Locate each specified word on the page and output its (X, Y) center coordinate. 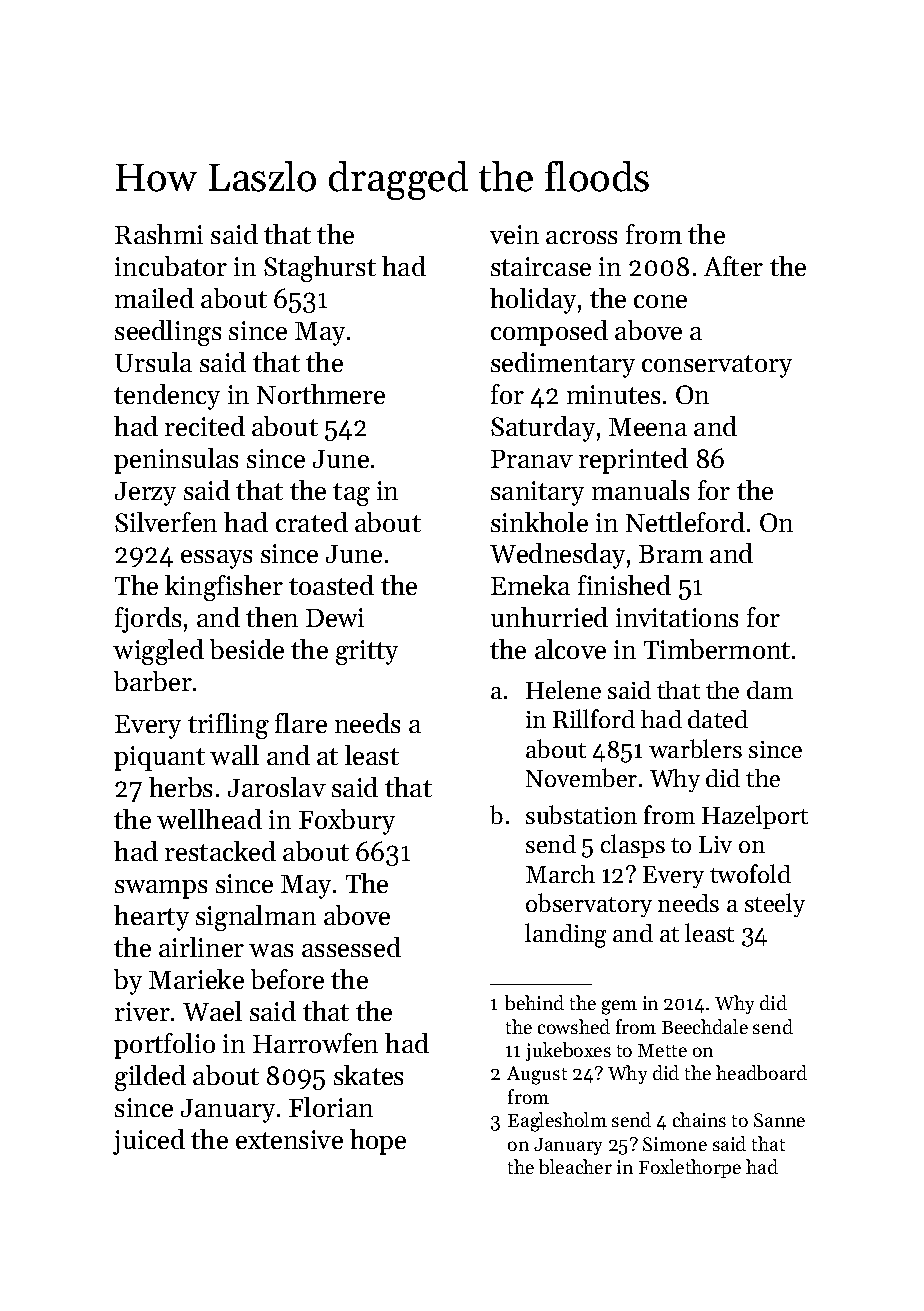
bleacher (575, 1166)
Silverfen (166, 522)
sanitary (537, 493)
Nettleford (685, 522)
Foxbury (347, 822)
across (581, 237)
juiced (149, 1142)
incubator (171, 266)
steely (775, 905)
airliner (201, 947)
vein (514, 234)
